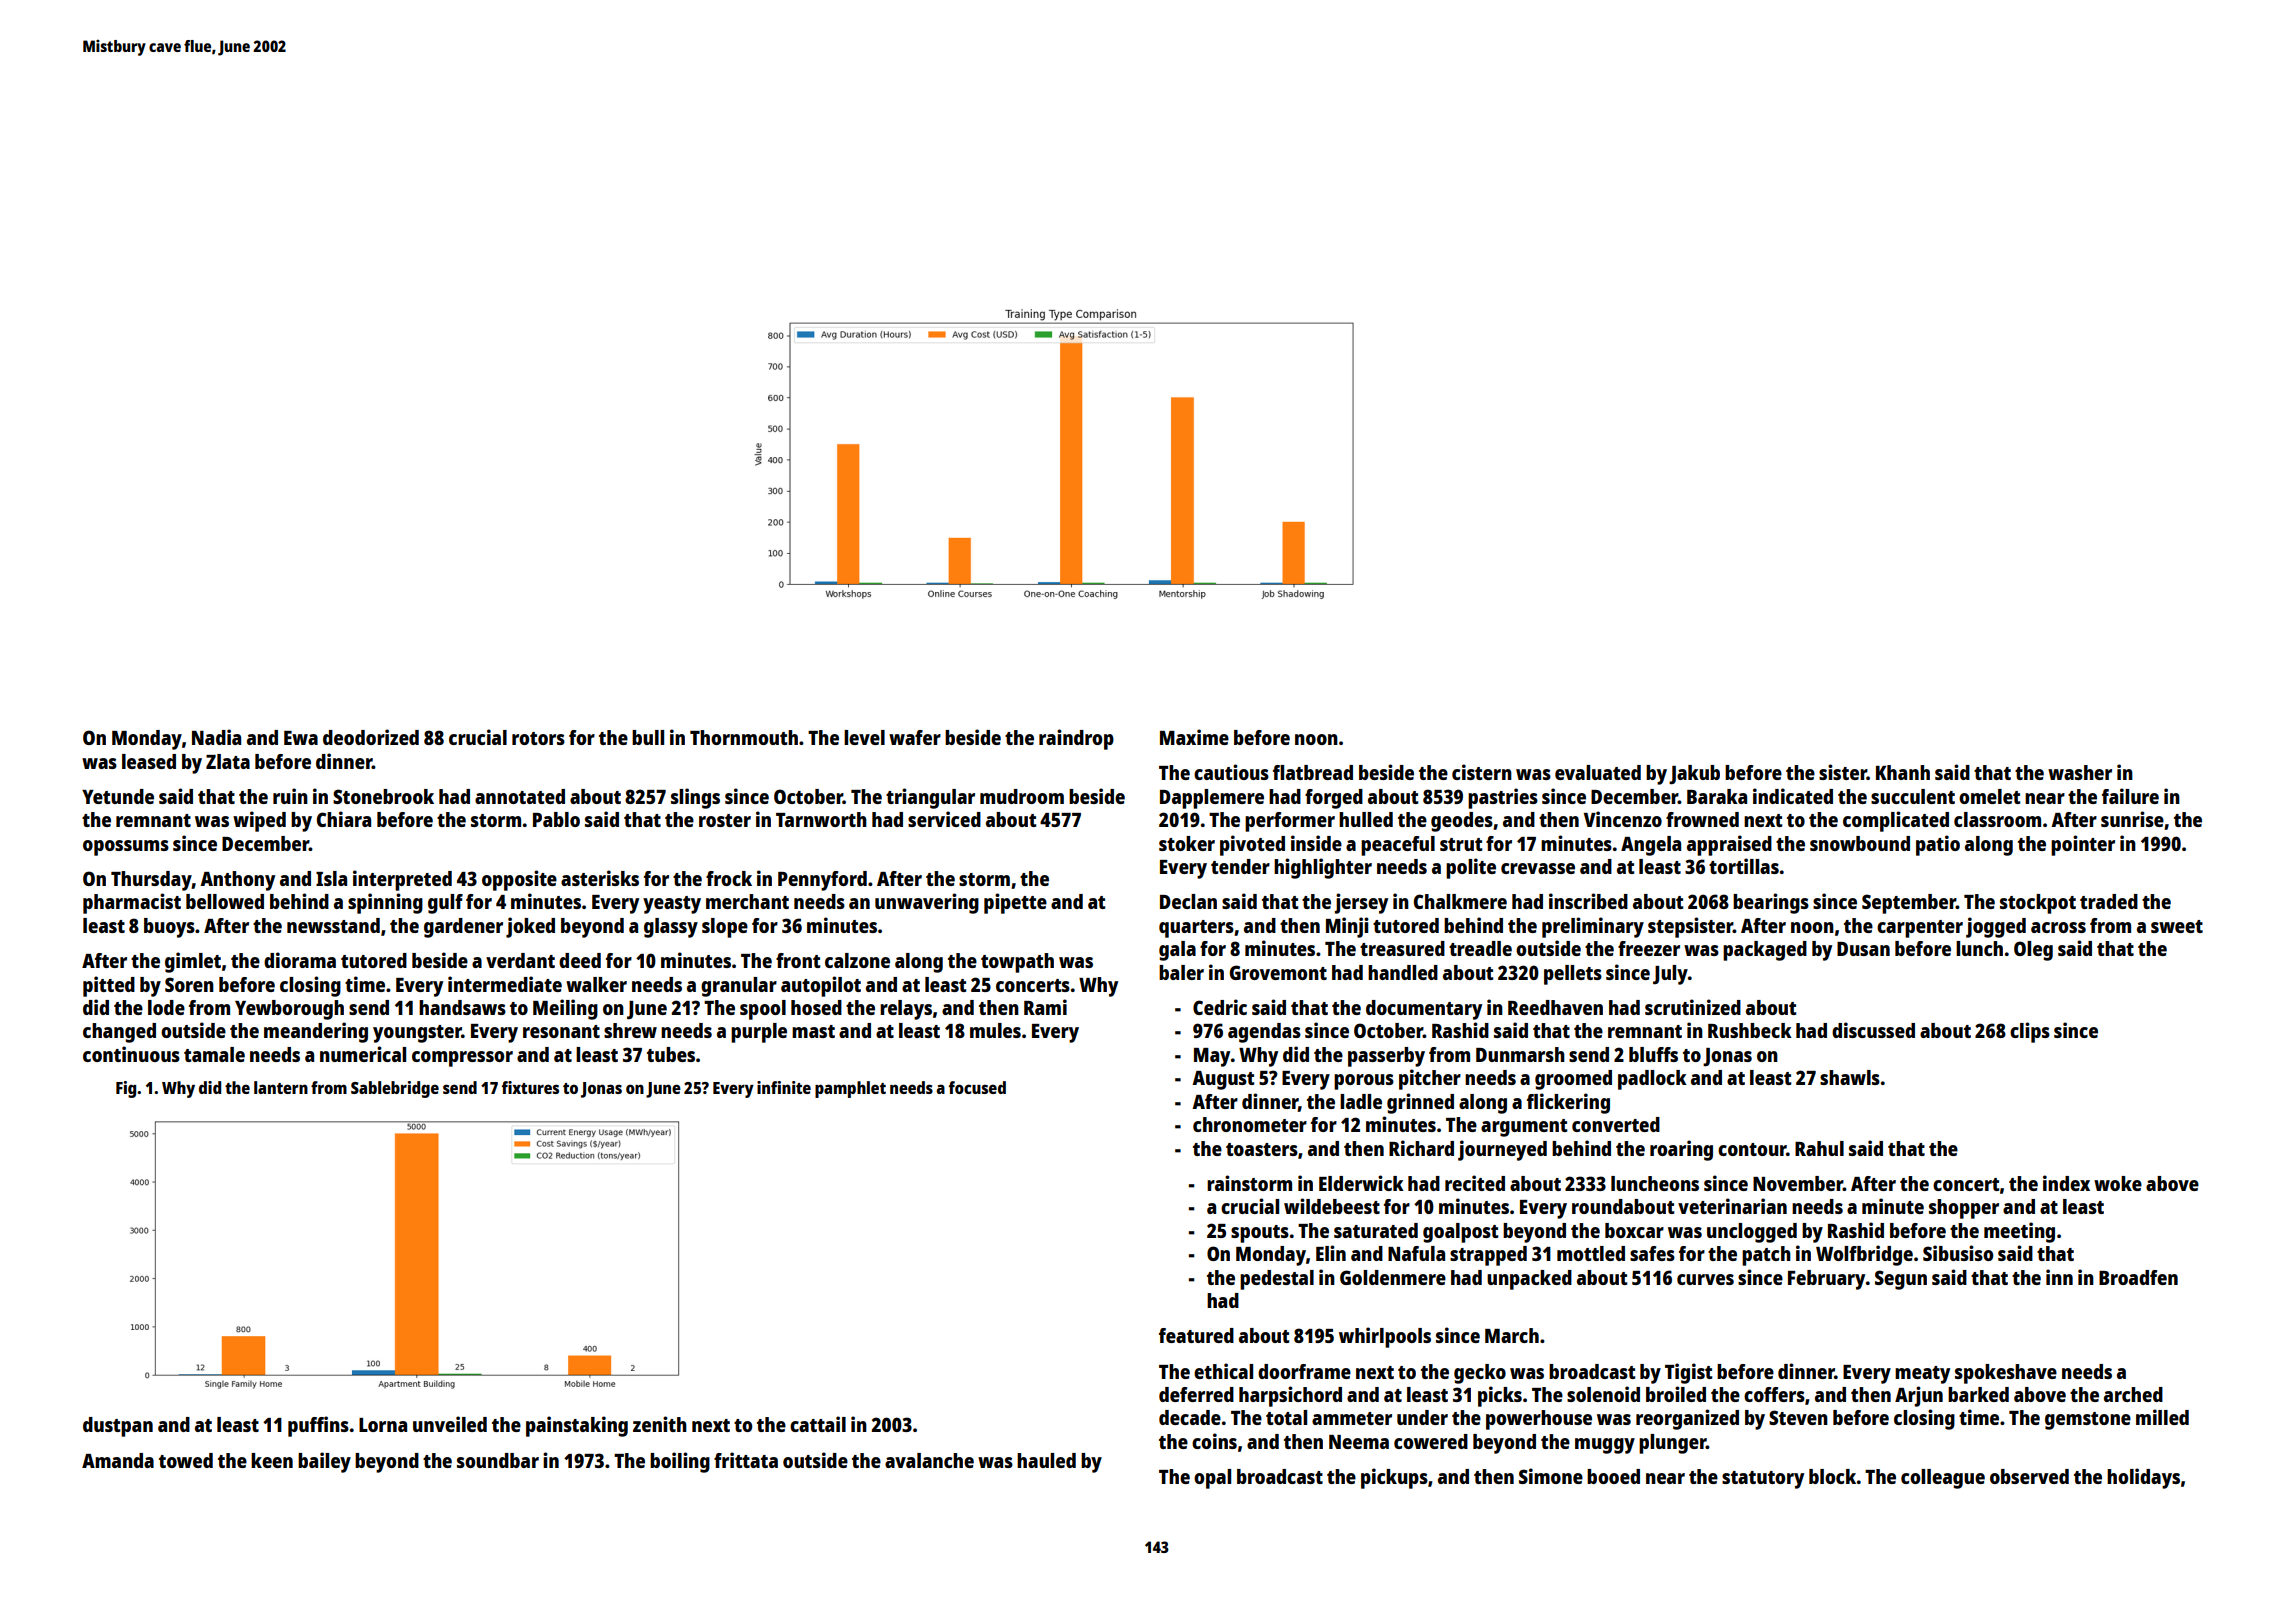  I want to click on tubes, so click(671, 1054).
